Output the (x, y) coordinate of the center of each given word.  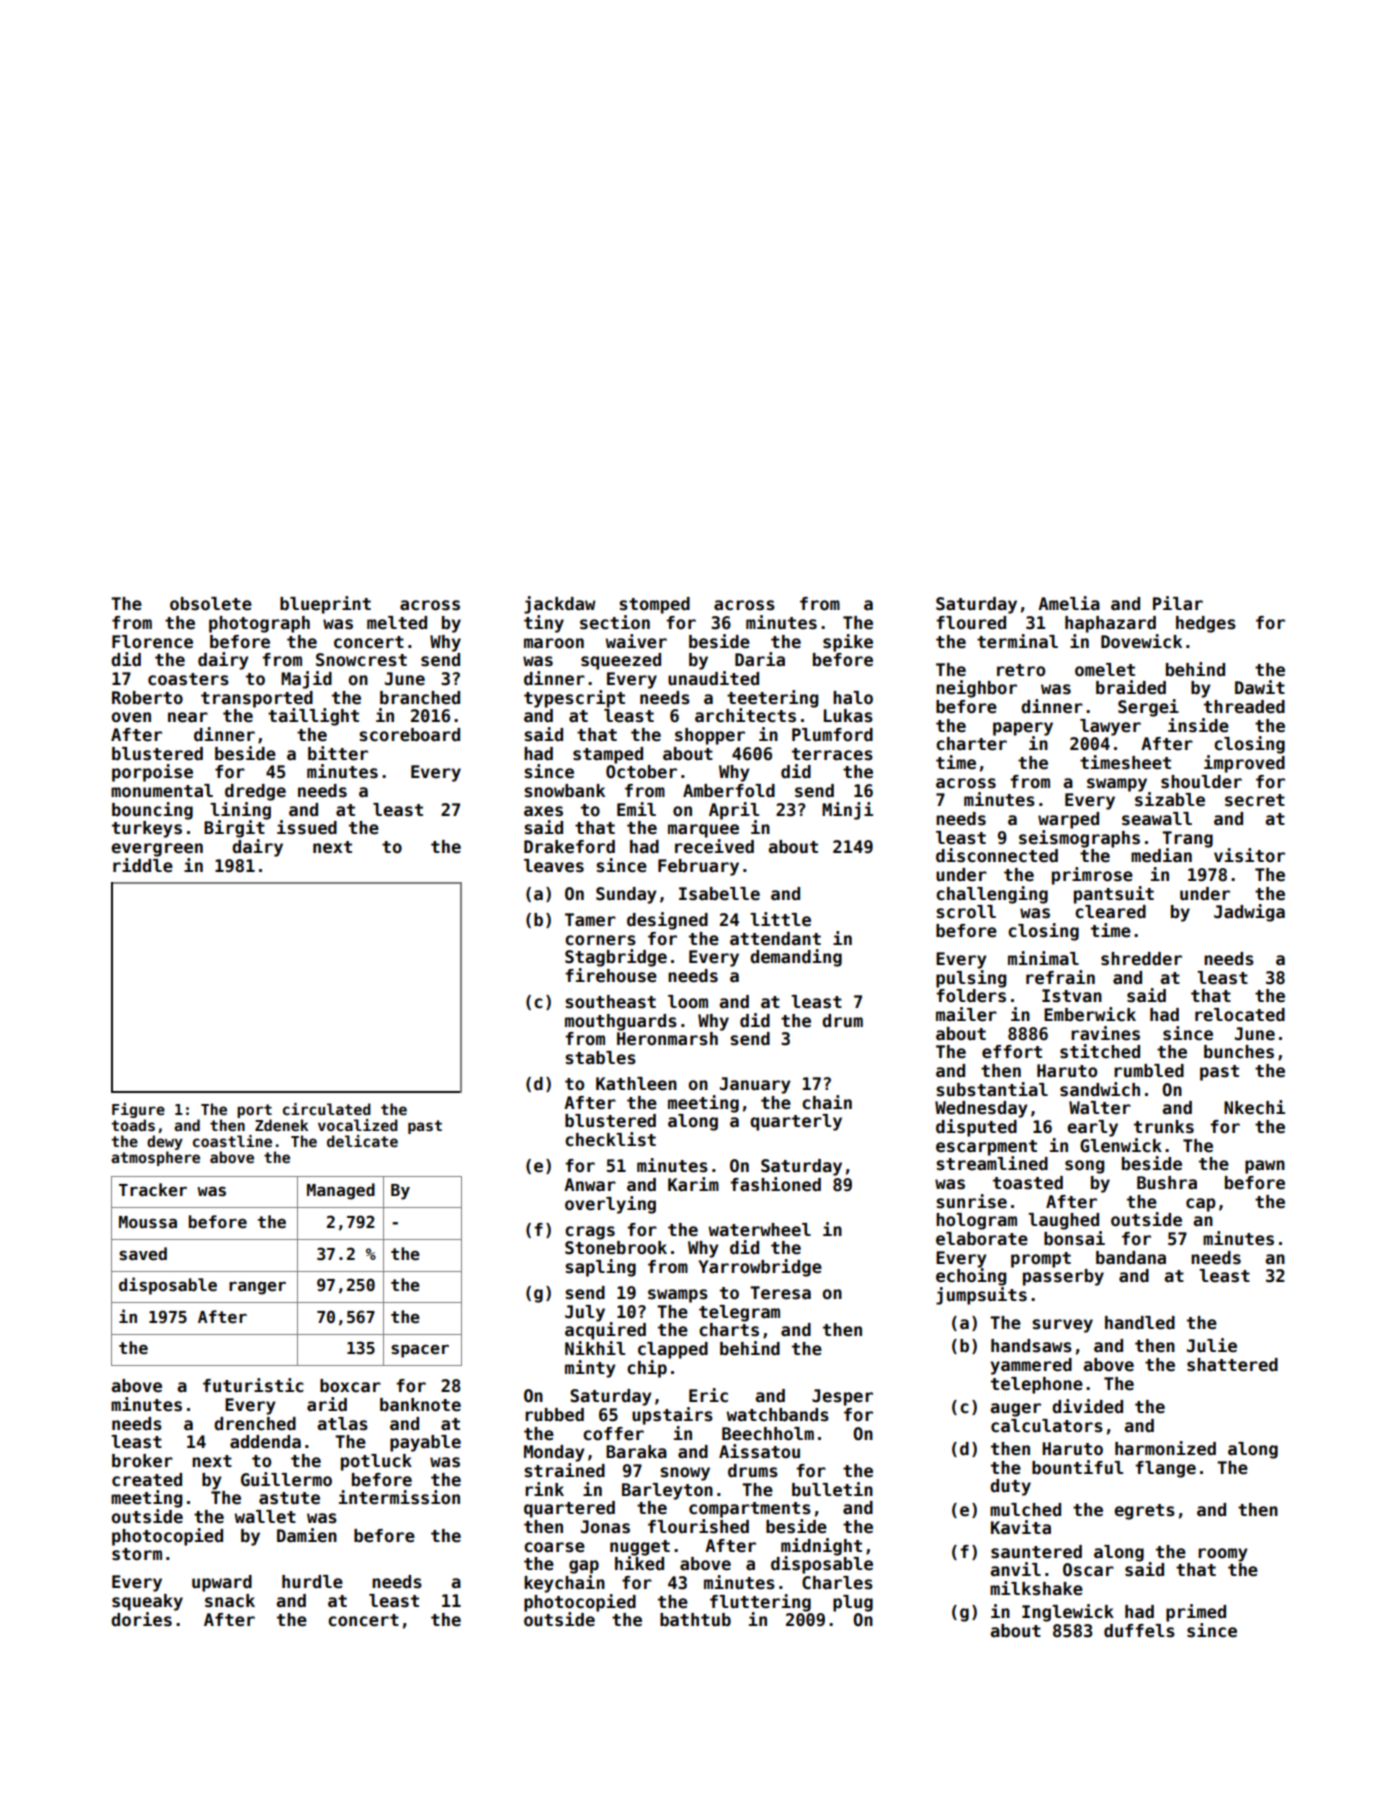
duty (1010, 1487)
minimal (1043, 958)
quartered (569, 1509)
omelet (1105, 670)
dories (141, 1619)
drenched (255, 1424)
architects (745, 715)
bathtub (695, 1620)
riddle (143, 865)
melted (397, 623)
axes (543, 811)
